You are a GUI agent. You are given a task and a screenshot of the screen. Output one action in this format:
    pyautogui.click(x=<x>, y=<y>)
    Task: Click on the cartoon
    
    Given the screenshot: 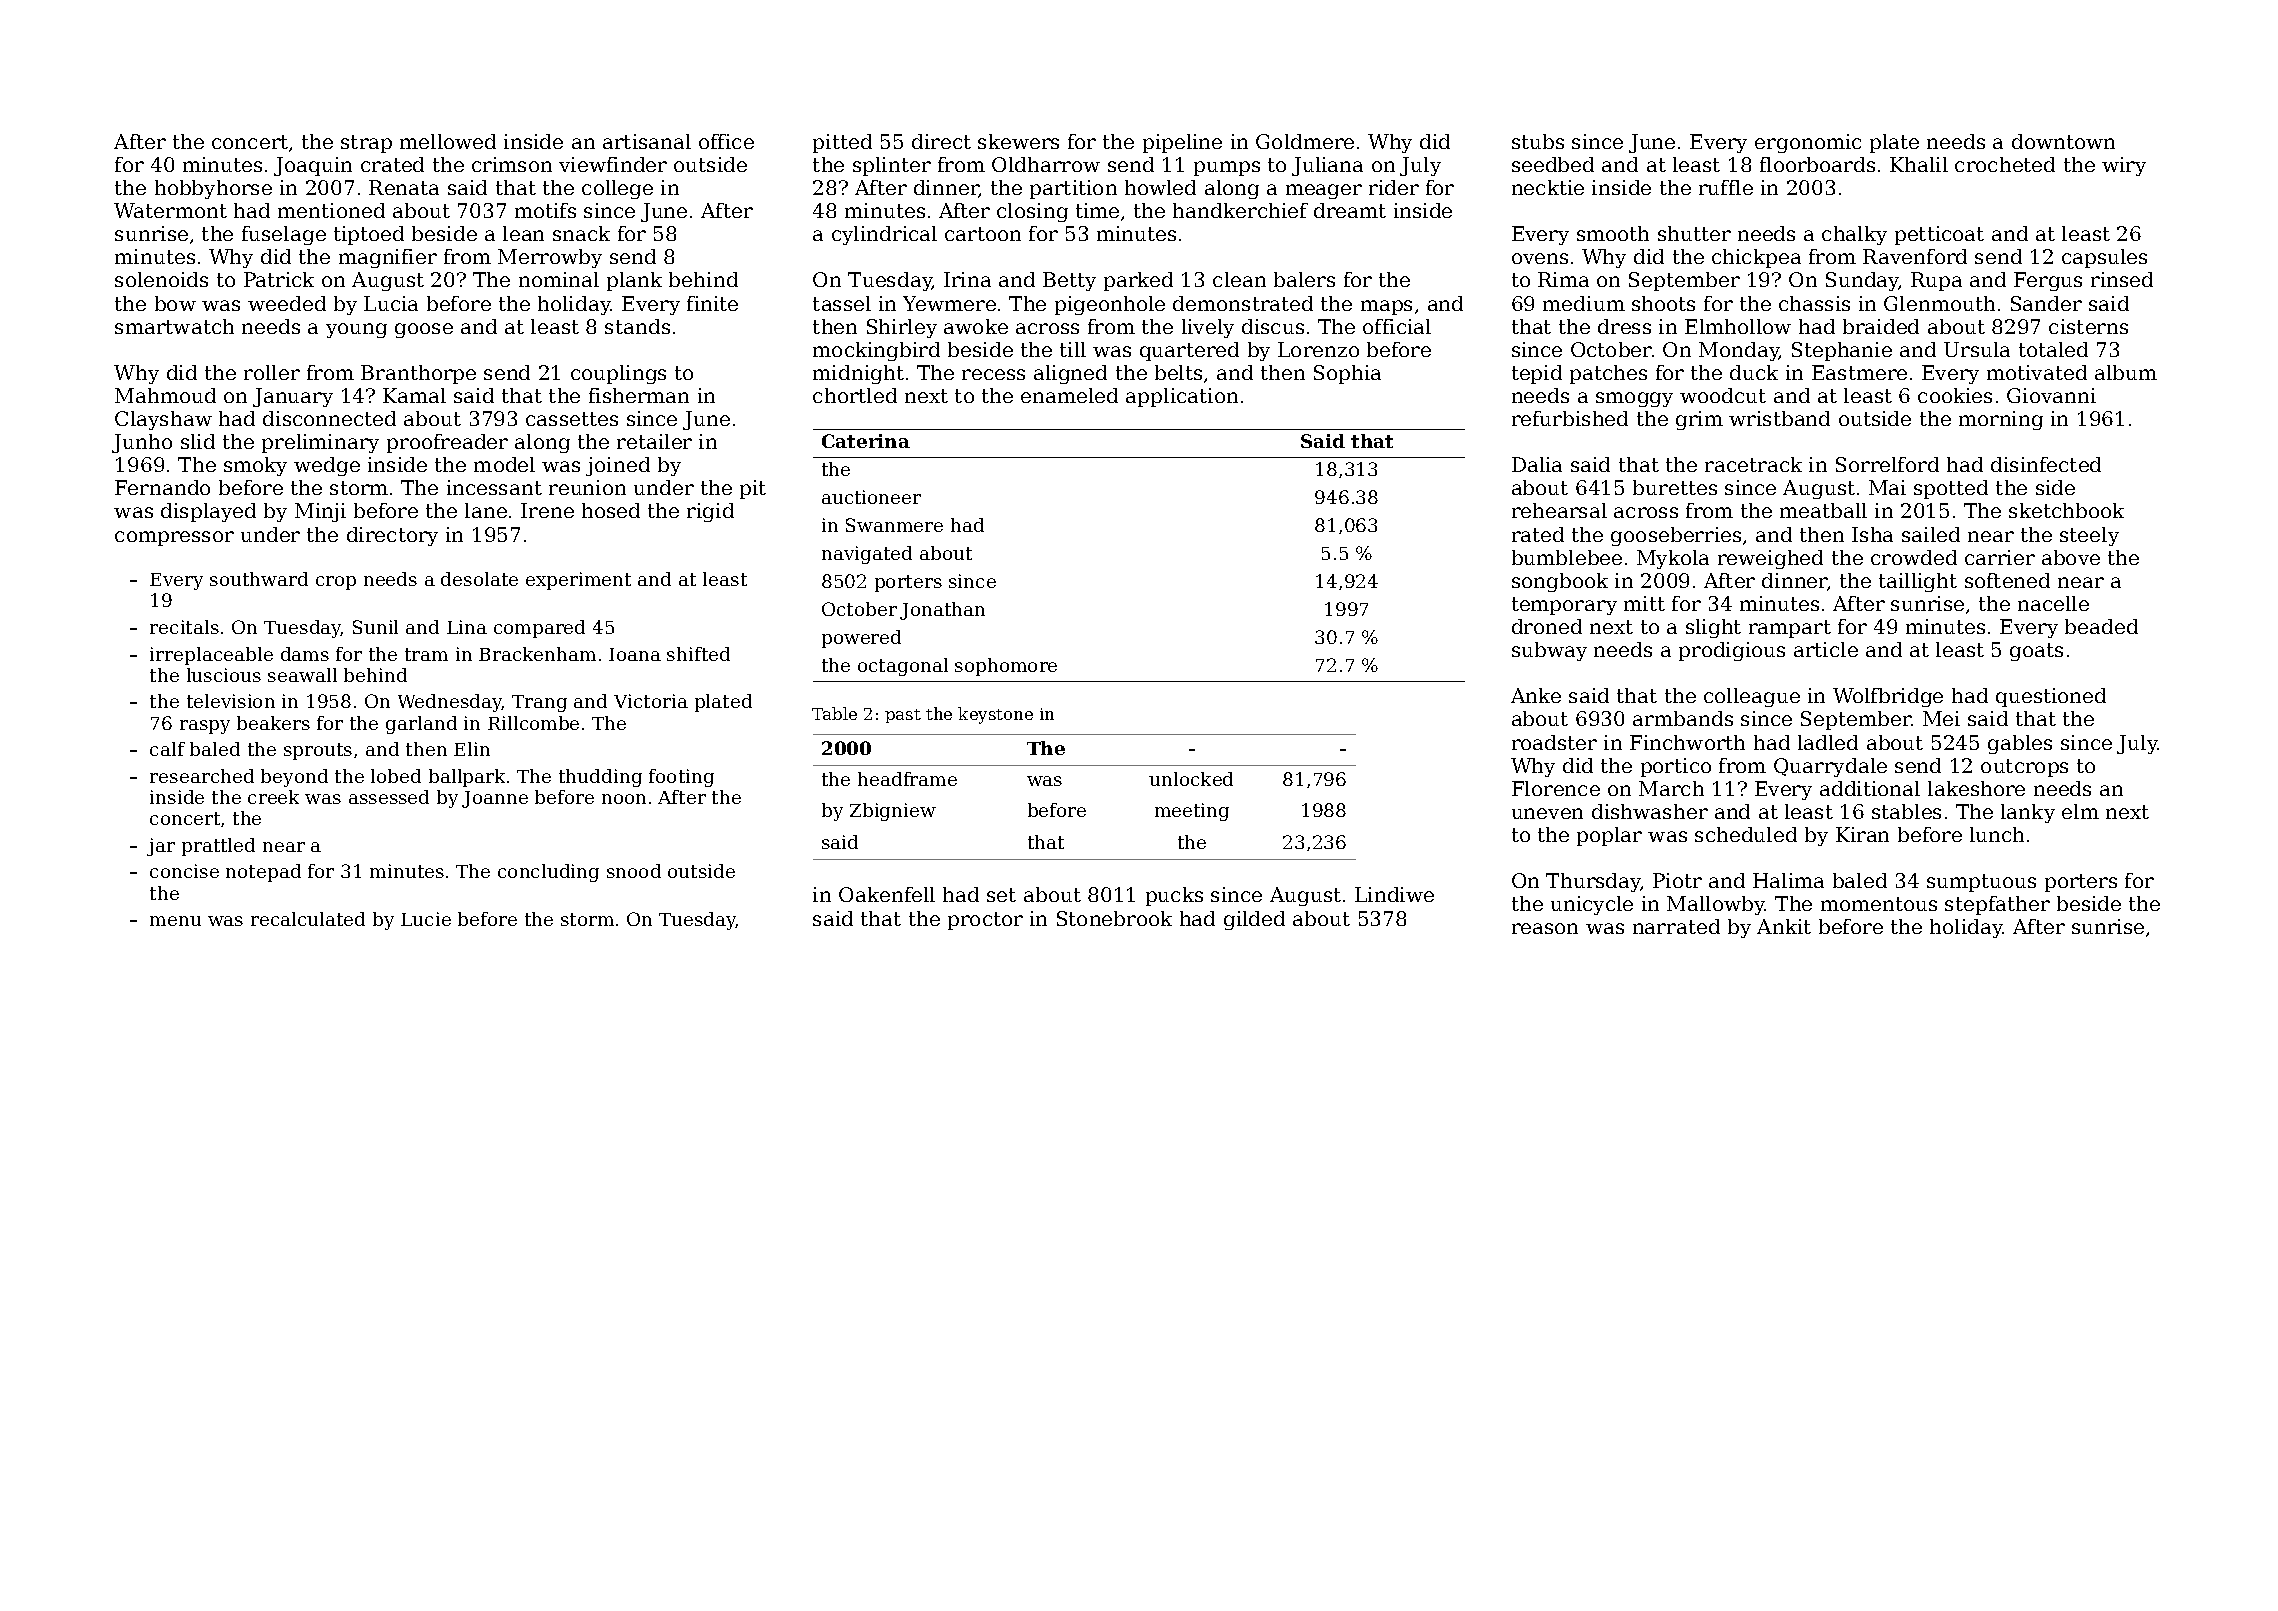 What is the action you would take?
    pyautogui.click(x=983, y=234)
